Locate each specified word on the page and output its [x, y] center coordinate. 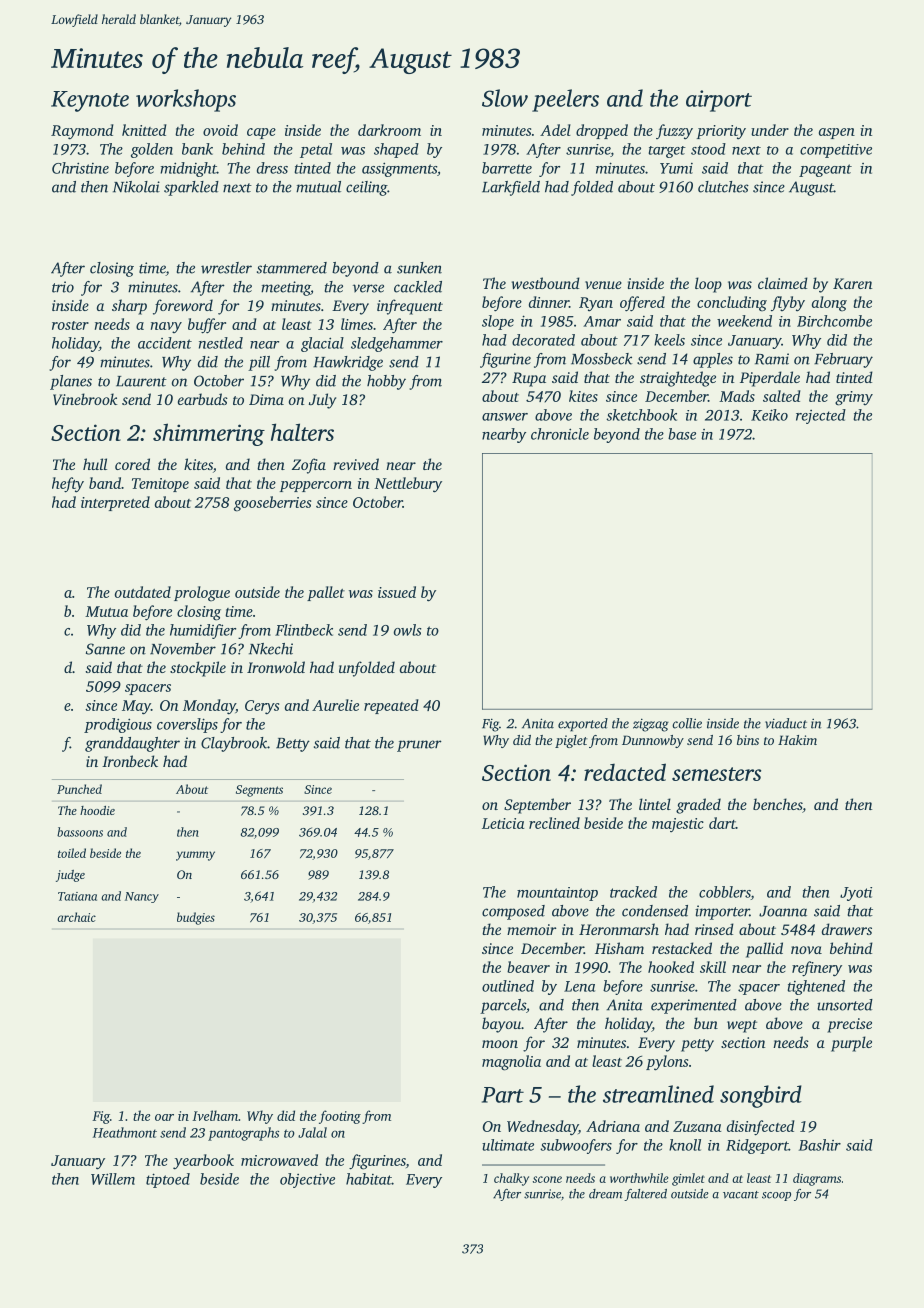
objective [307, 1180]
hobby [386, 382]
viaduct [786, 723]
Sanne [105, 649]
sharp [129, 307]
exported [583, 725]
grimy [854, 398]
